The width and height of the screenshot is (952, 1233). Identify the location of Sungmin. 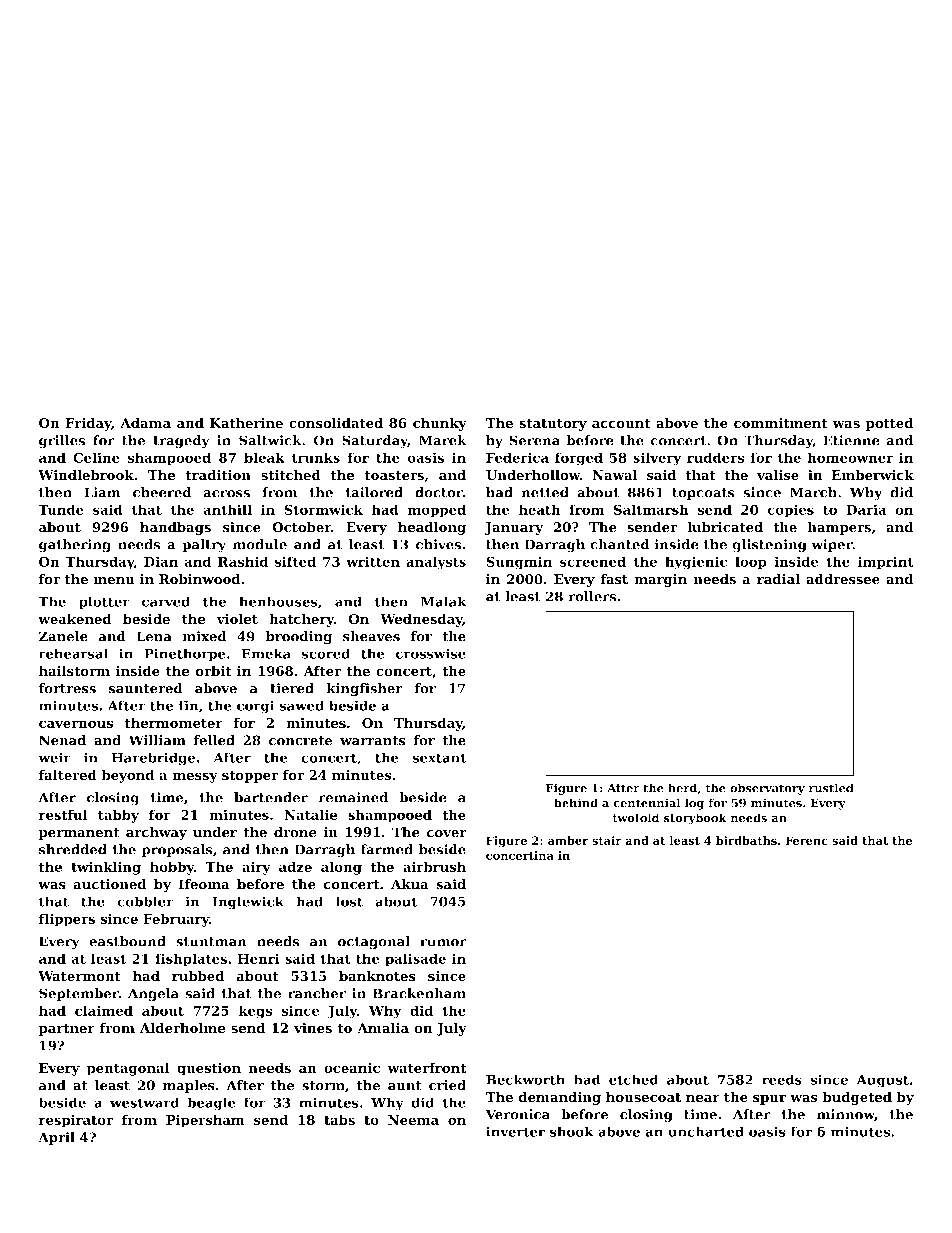
(519, 563).
